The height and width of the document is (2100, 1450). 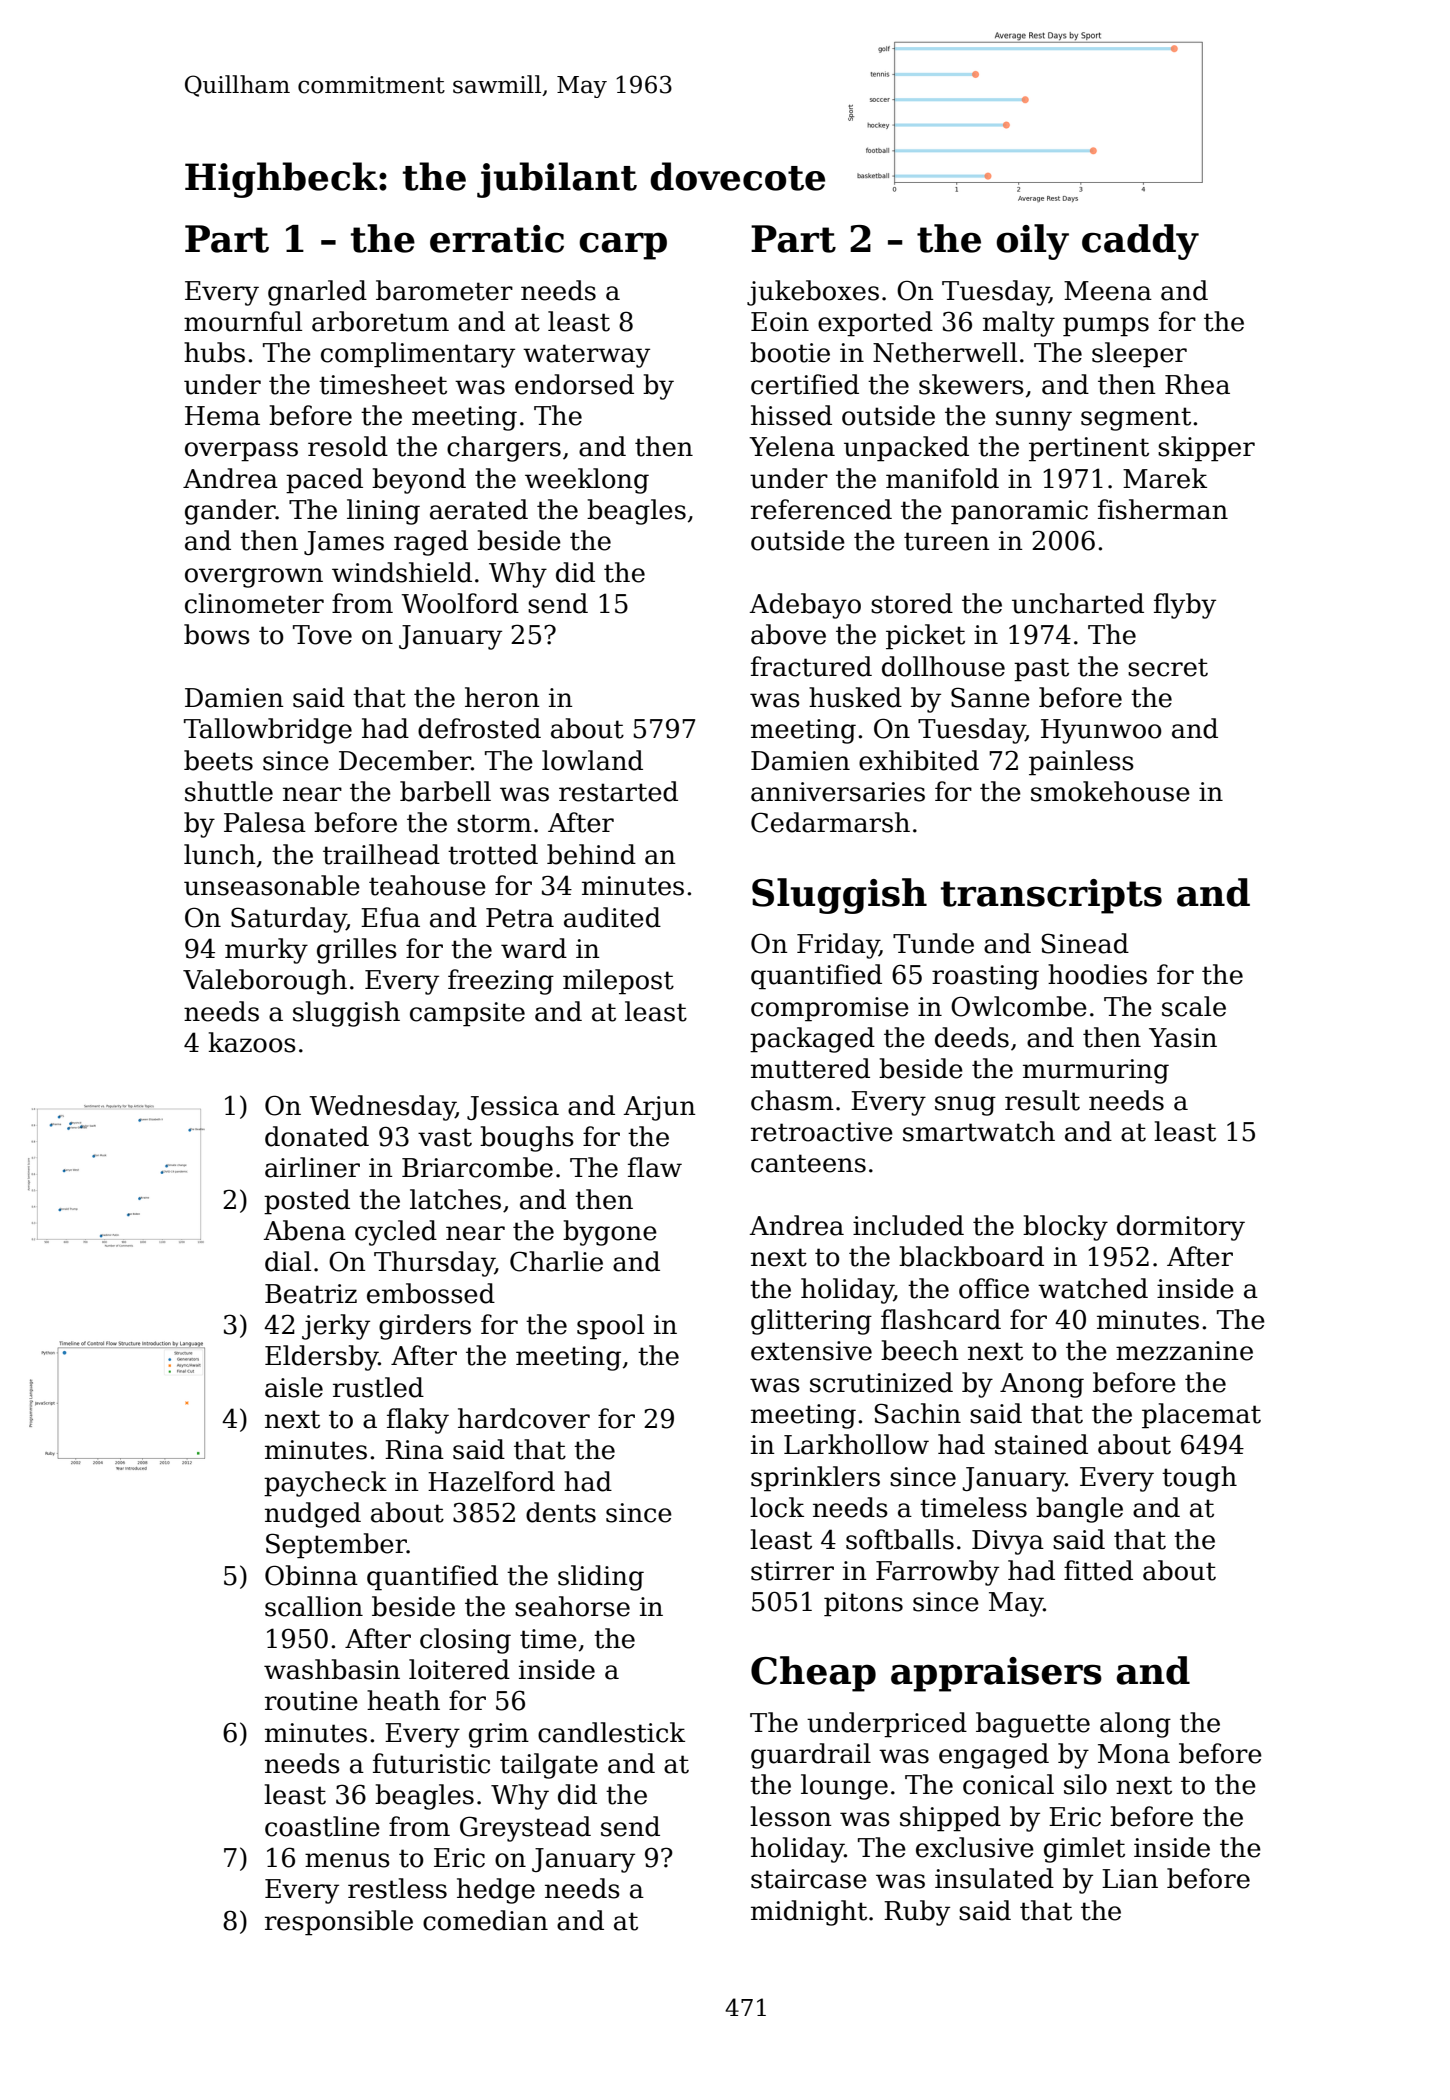 I want to click on midnight, so click(x=809, y=1913).
